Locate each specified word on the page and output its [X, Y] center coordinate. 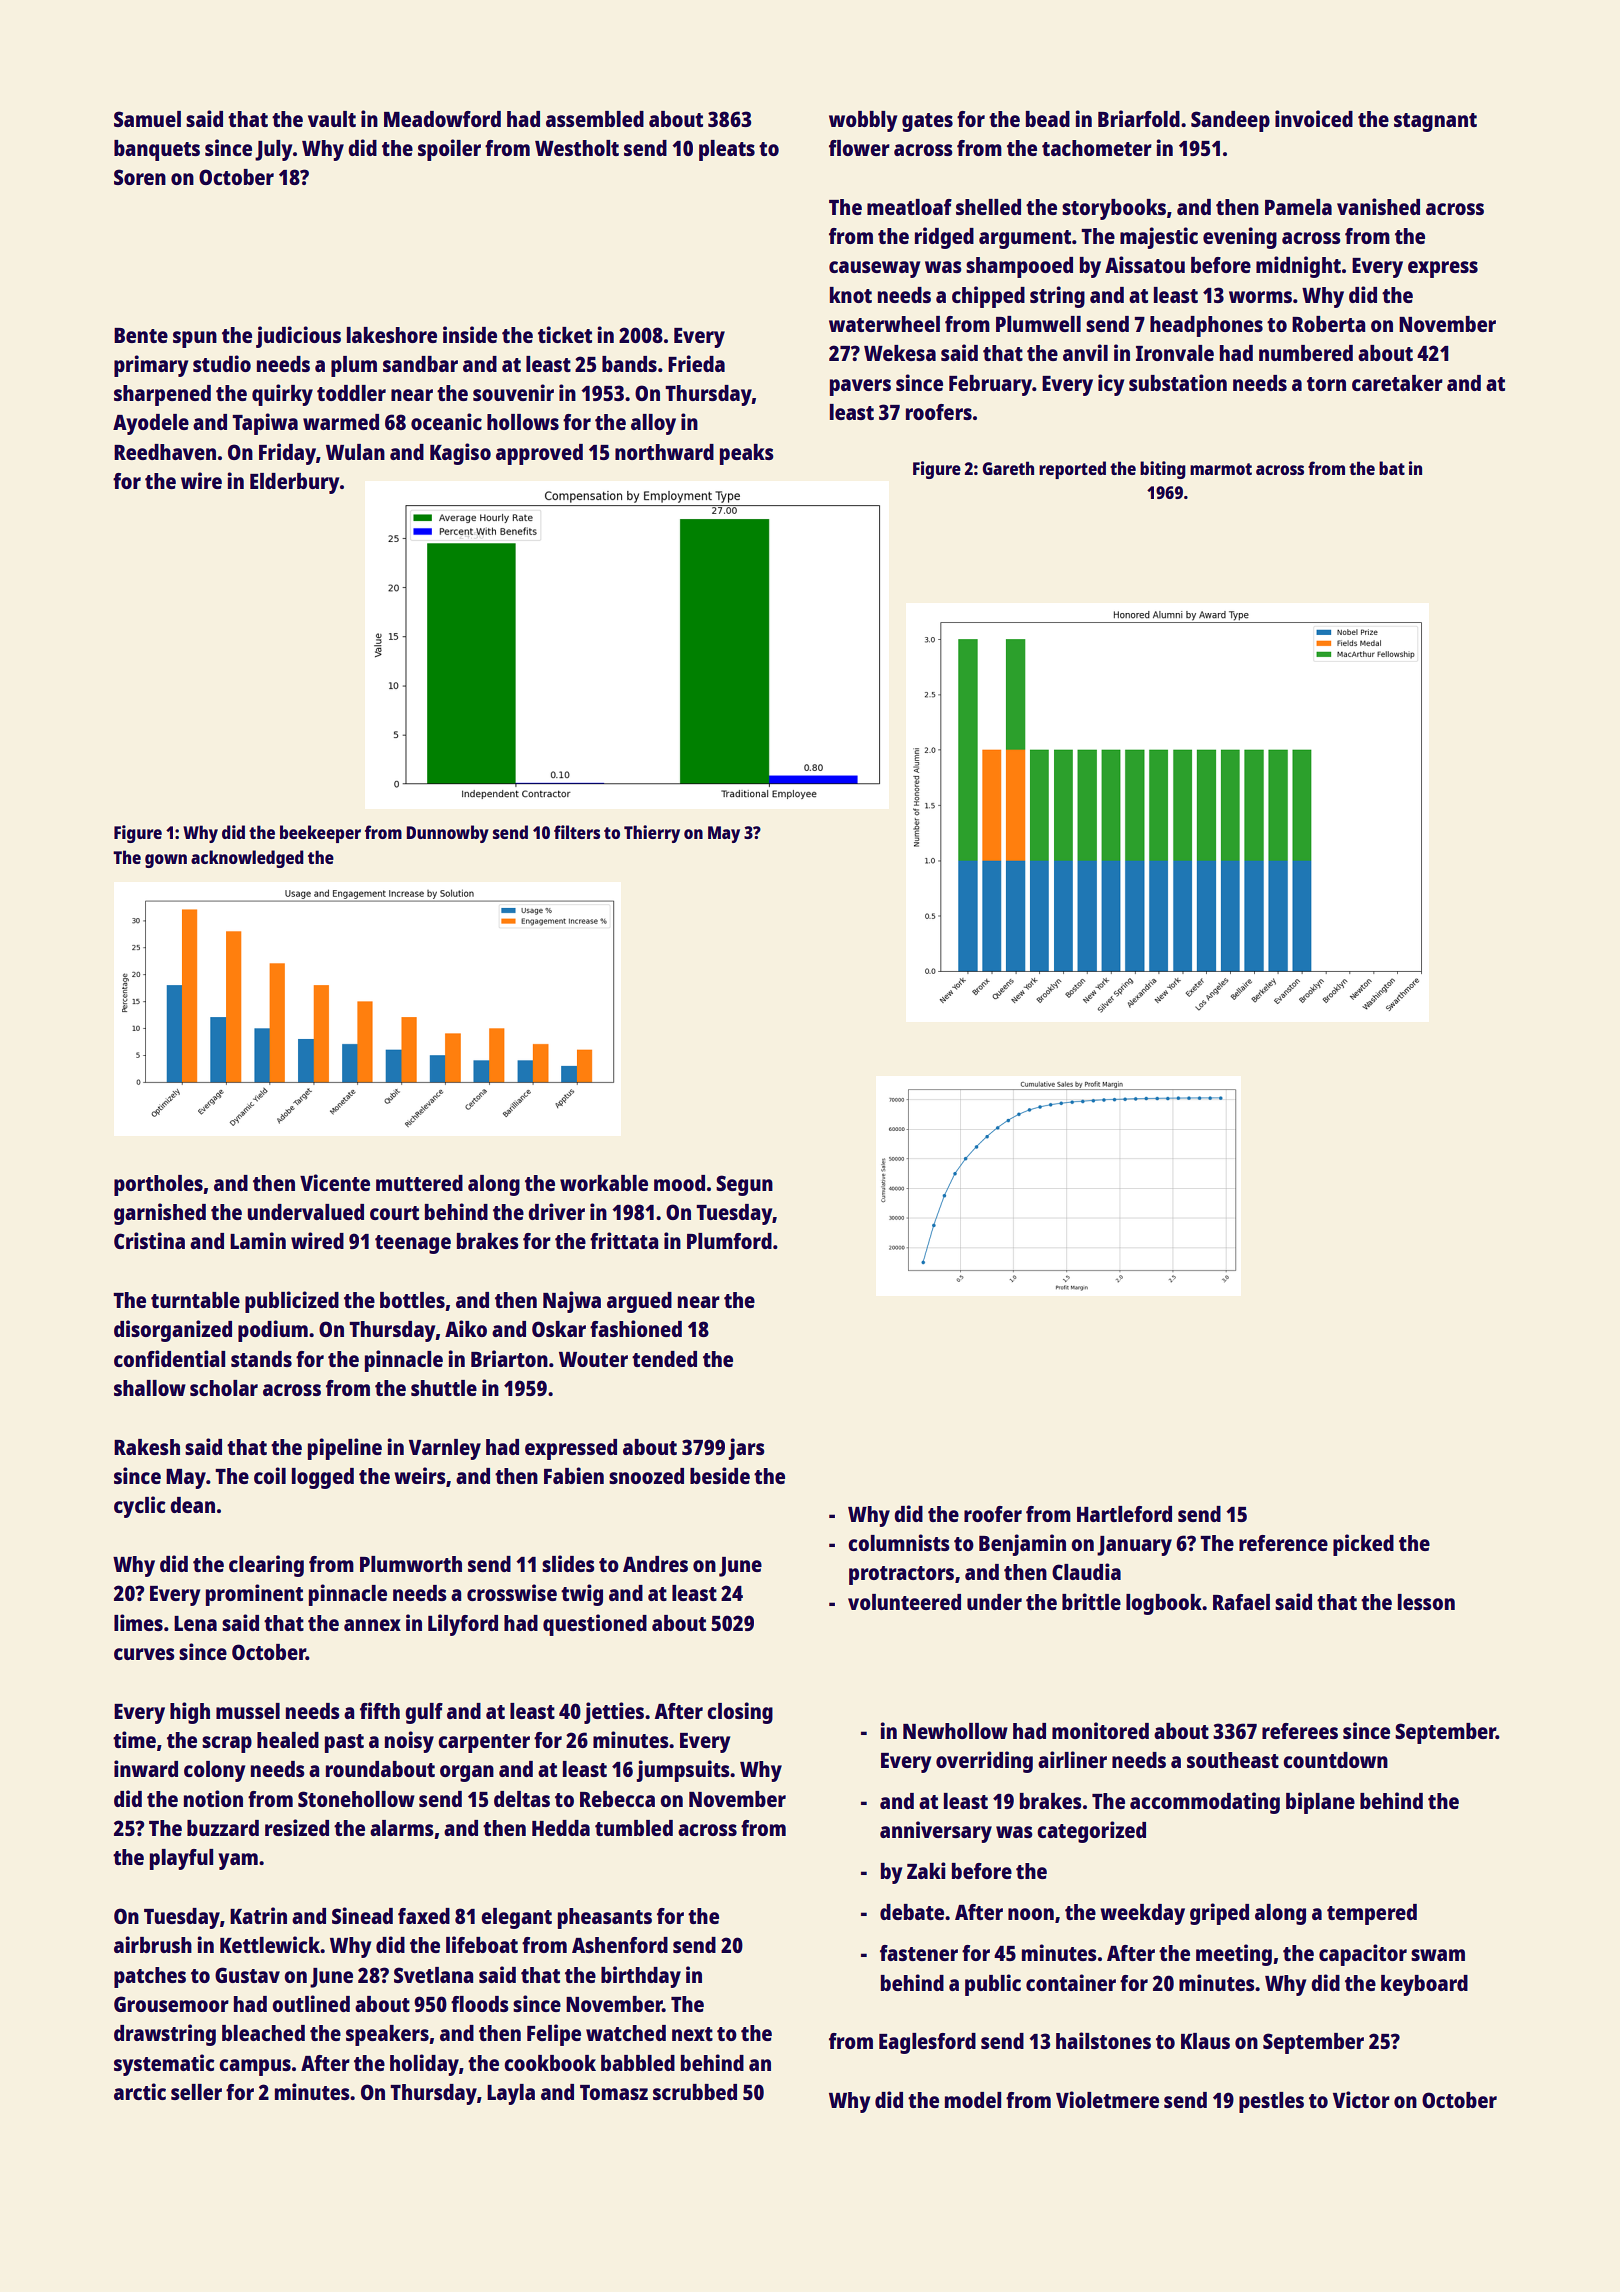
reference [1283, 1543]
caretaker [1397, 383]
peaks [747, 454]
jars [747, 1449]
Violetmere [1107, 2099]
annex [372, 1625]
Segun [744, 1185]
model [973, 2100]
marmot [1221, 469]
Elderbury [294, 483]
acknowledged [247, 859]
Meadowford [442, 119]
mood [679, 1183]
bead [1048, 119]
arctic [140, 2091]
